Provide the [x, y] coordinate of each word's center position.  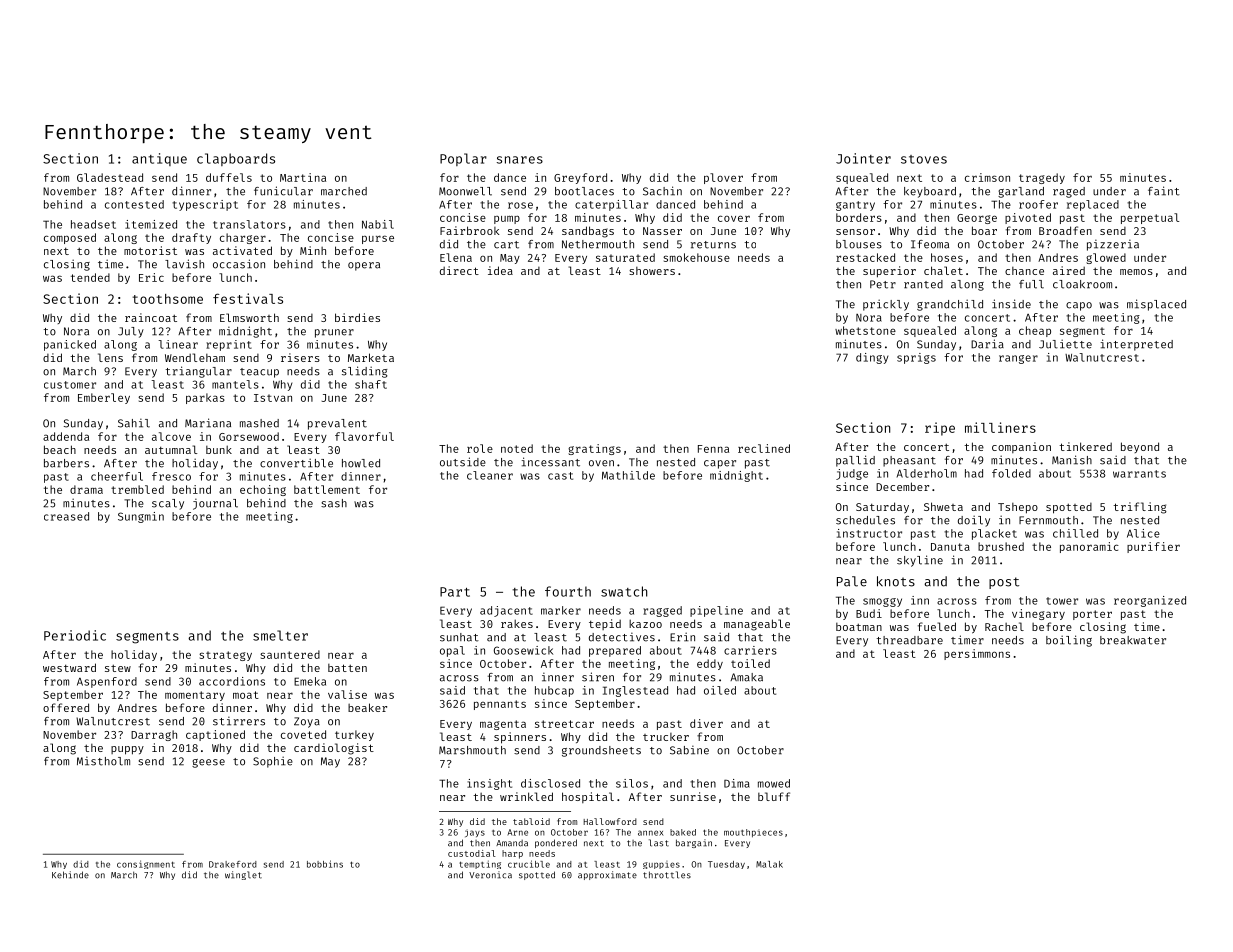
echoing [263, 490]
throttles [667, 875]
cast [560, 476]
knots [896, 581]
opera [364, 266]
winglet [243, 875]
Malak [769, 864]
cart [506, 245]
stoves [924, 159]
